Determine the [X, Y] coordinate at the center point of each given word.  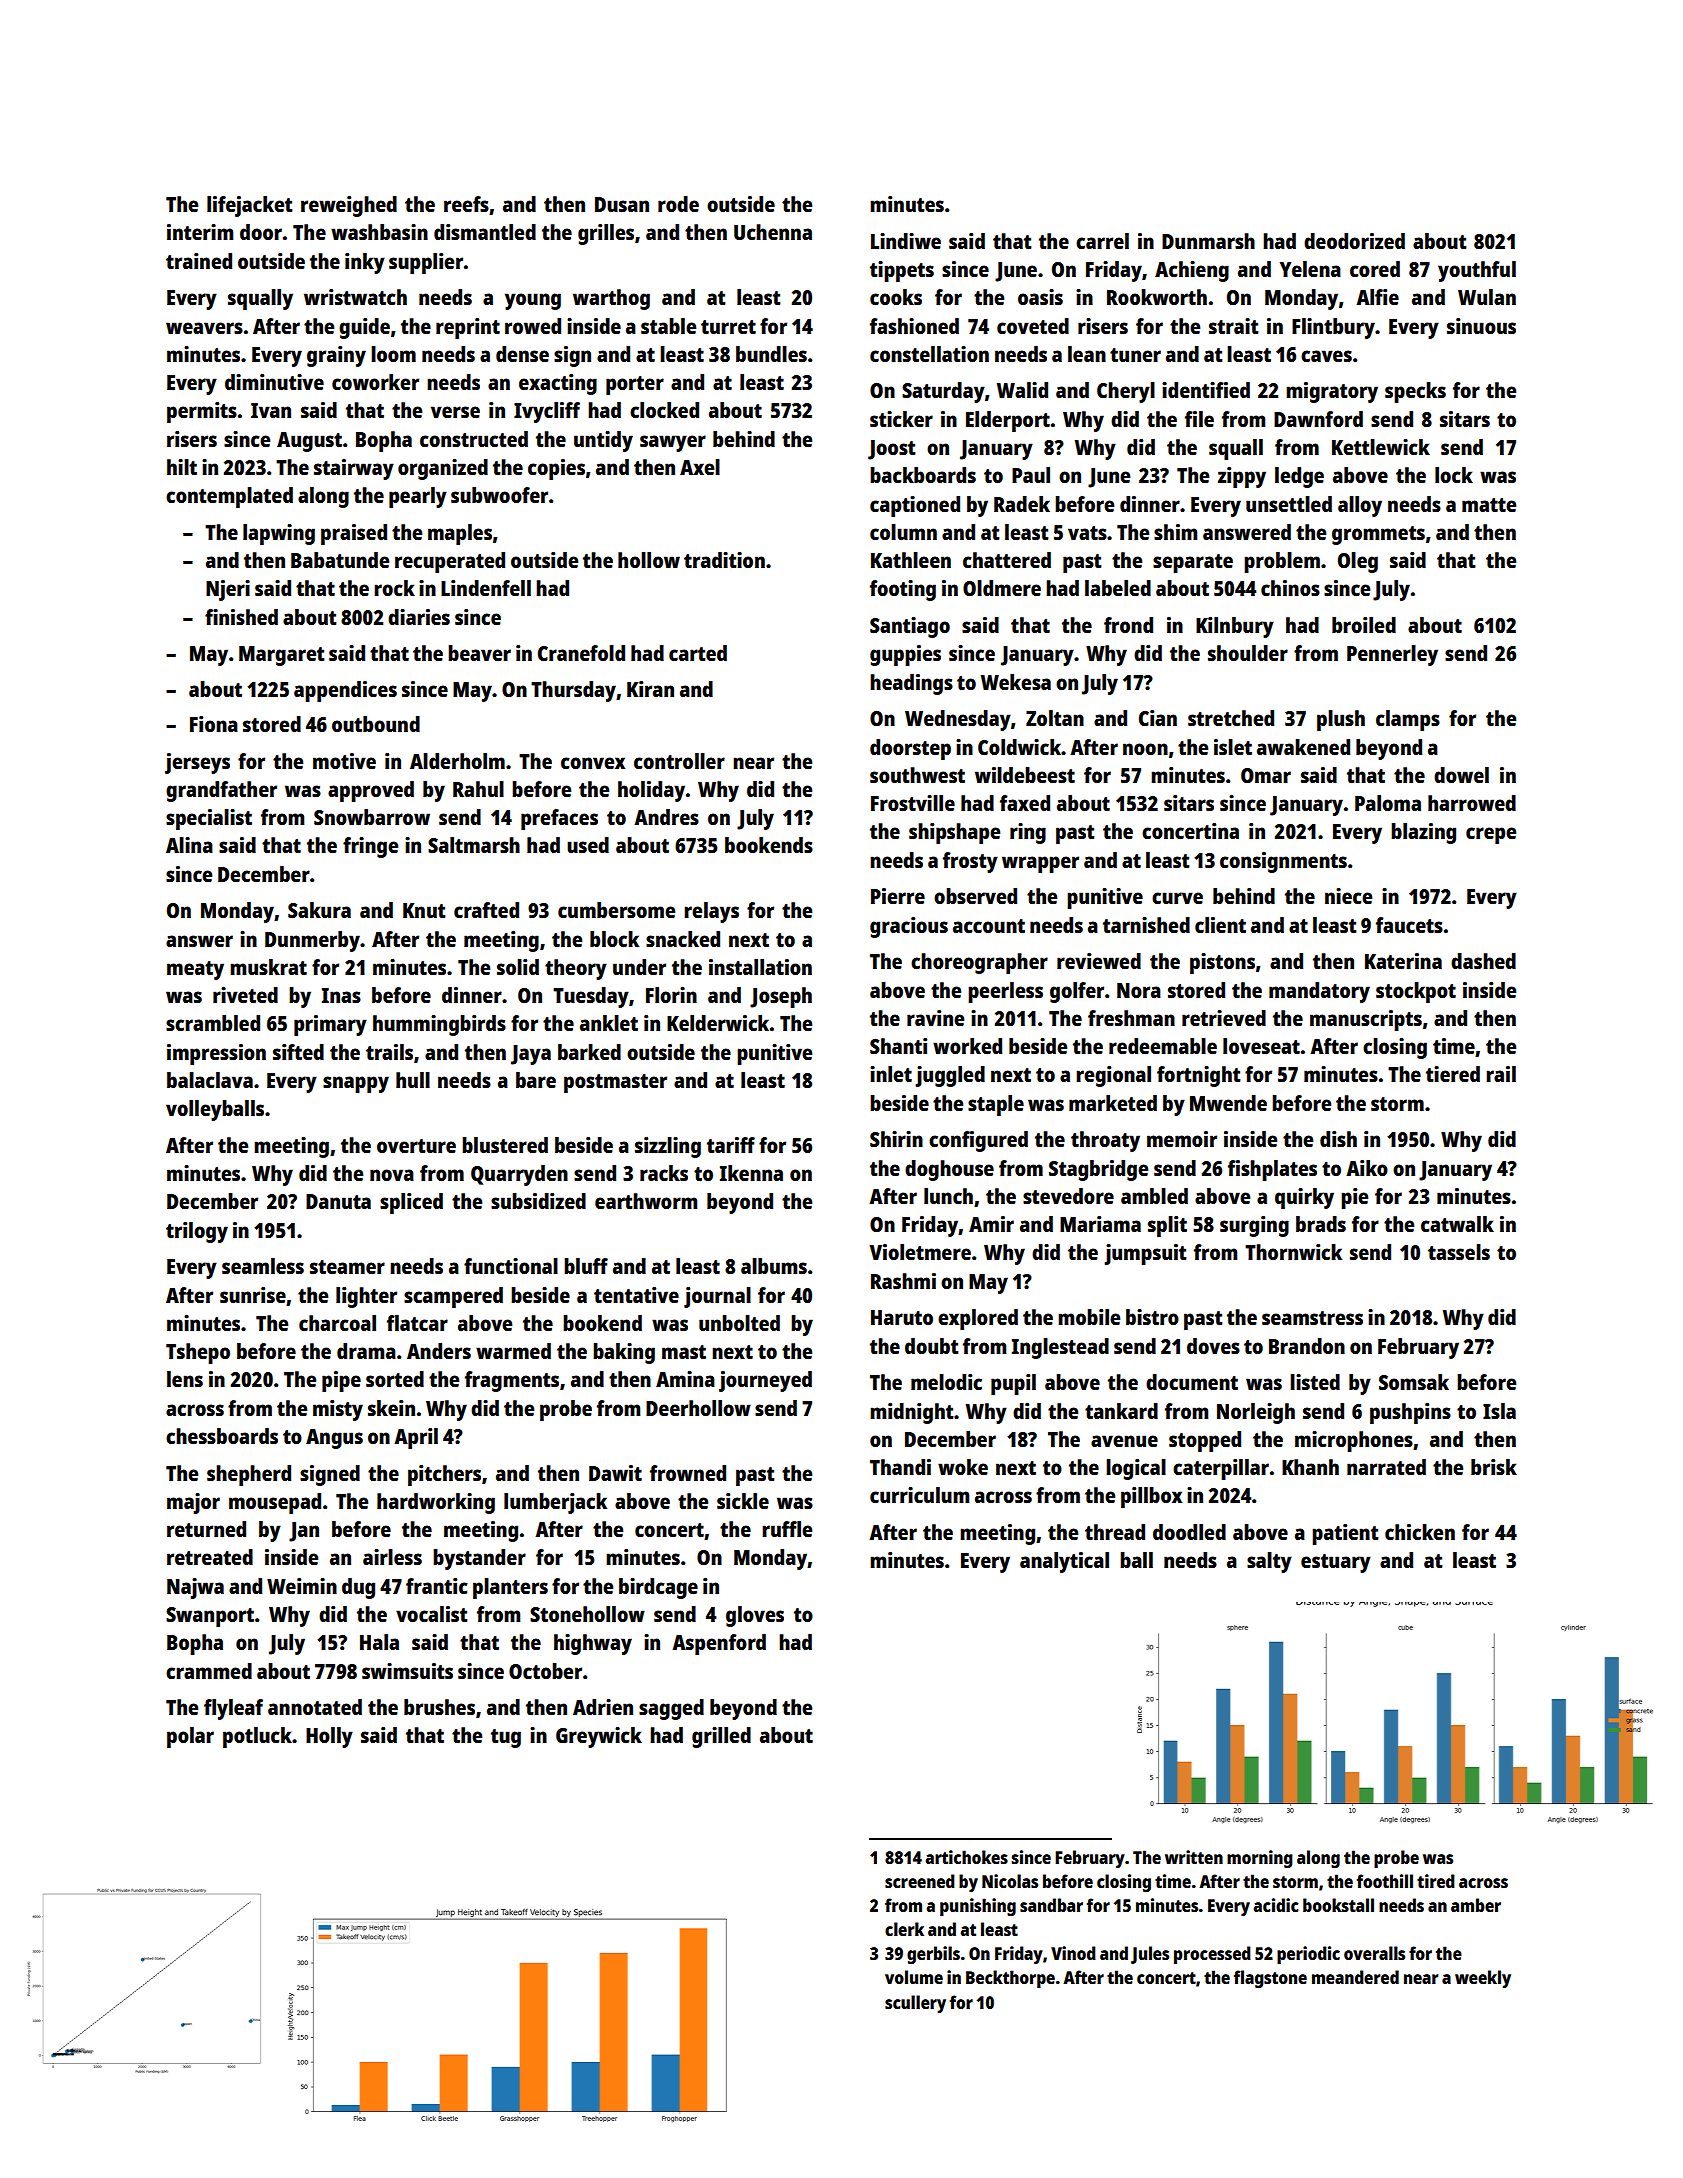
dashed [1483, 961]
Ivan [271, 410]
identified [1206, 390]
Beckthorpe [1010, 1979]
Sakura [319, 910]
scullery [915, 2004]
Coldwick [1019, 747]
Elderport [1008, 421]
